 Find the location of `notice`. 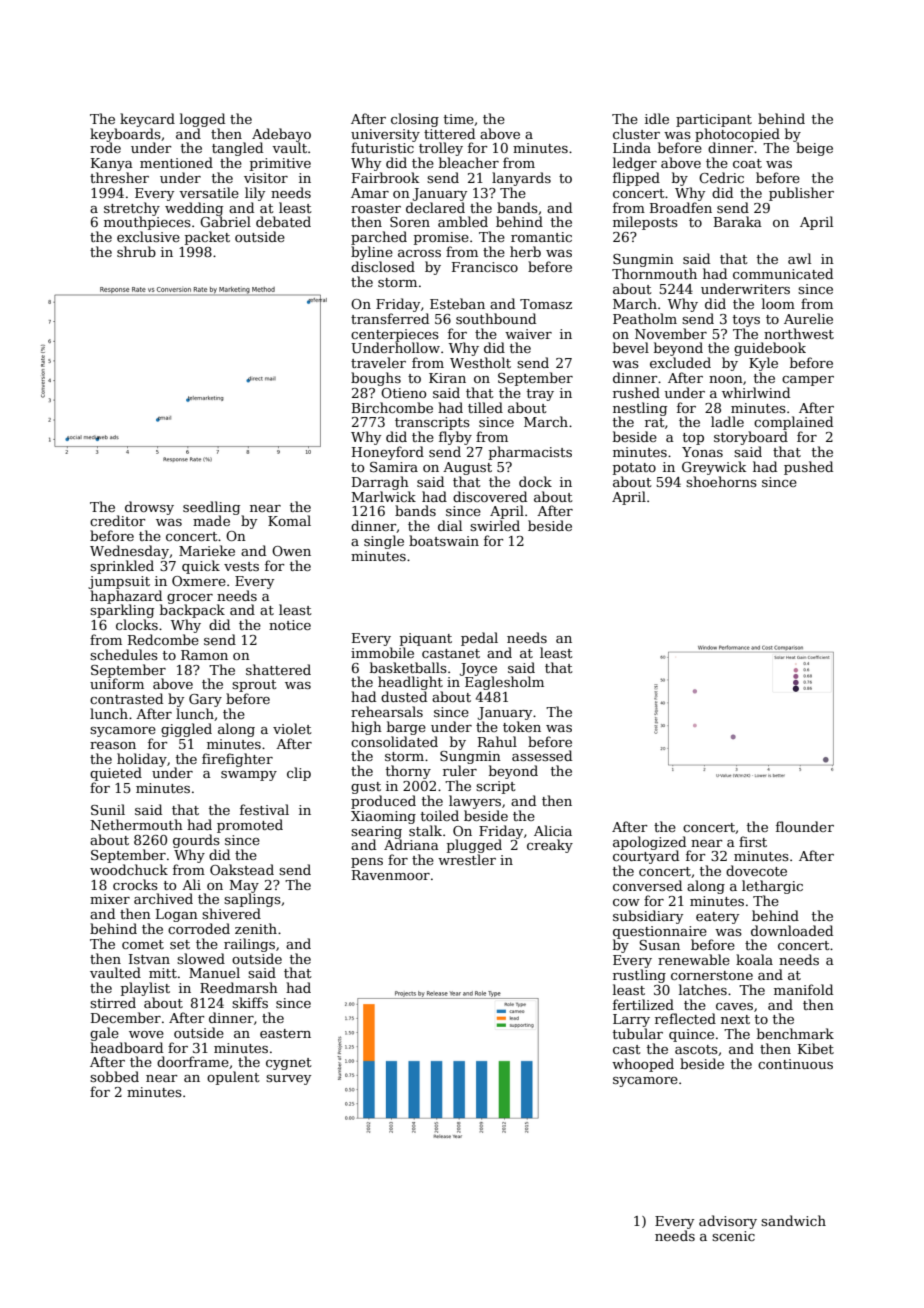

notice is located at coordinates (290, 625).
